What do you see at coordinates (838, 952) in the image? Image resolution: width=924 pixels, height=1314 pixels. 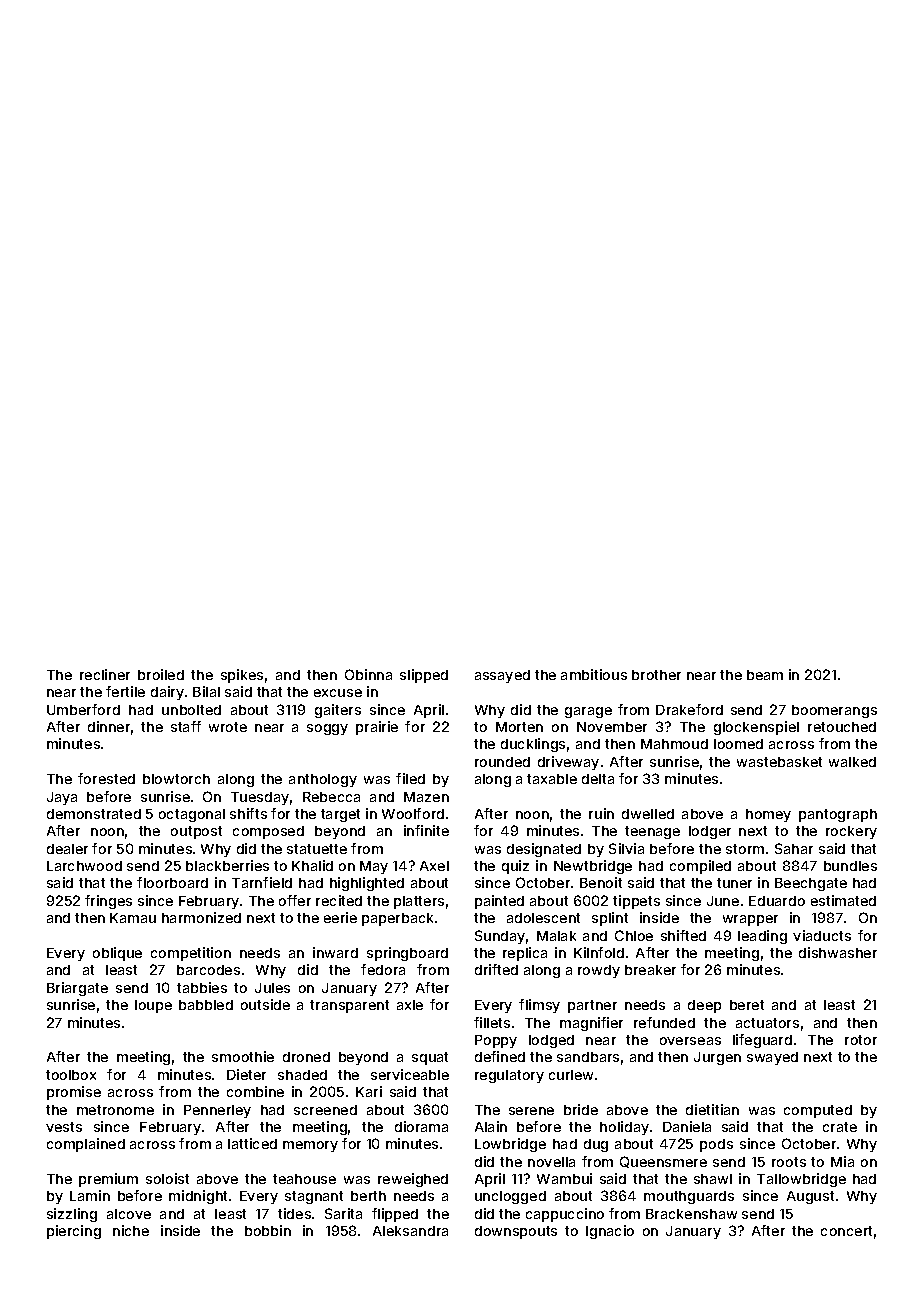 I see `dishwasher` at bounding box center [838, 952].
